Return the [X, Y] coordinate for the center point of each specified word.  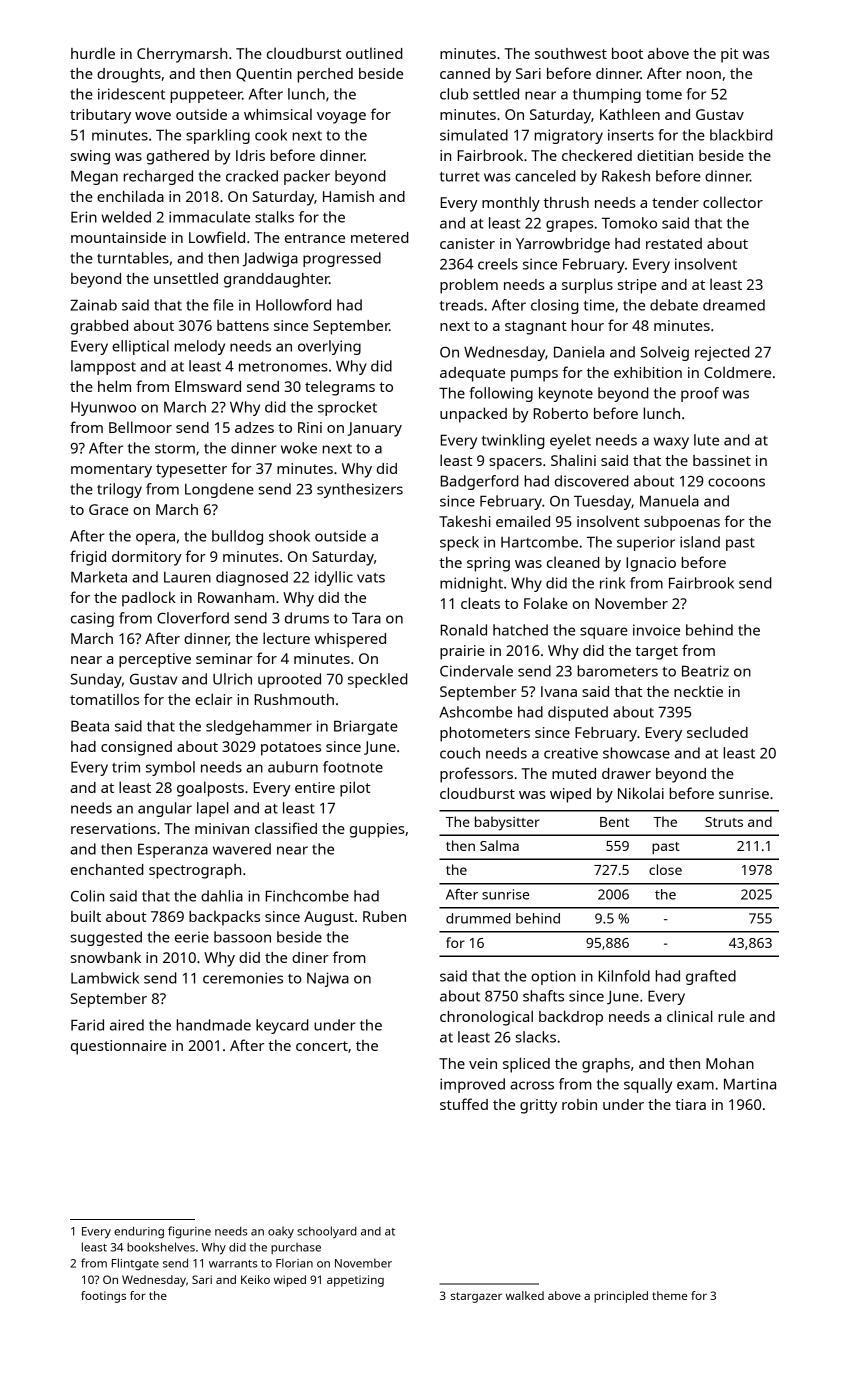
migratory [568, 136]
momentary [111, 471]
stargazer [476, 1297]
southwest [571, 53]
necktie [698, 691]
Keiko [255, 1279]
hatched [520, 630]
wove [153, 116]
